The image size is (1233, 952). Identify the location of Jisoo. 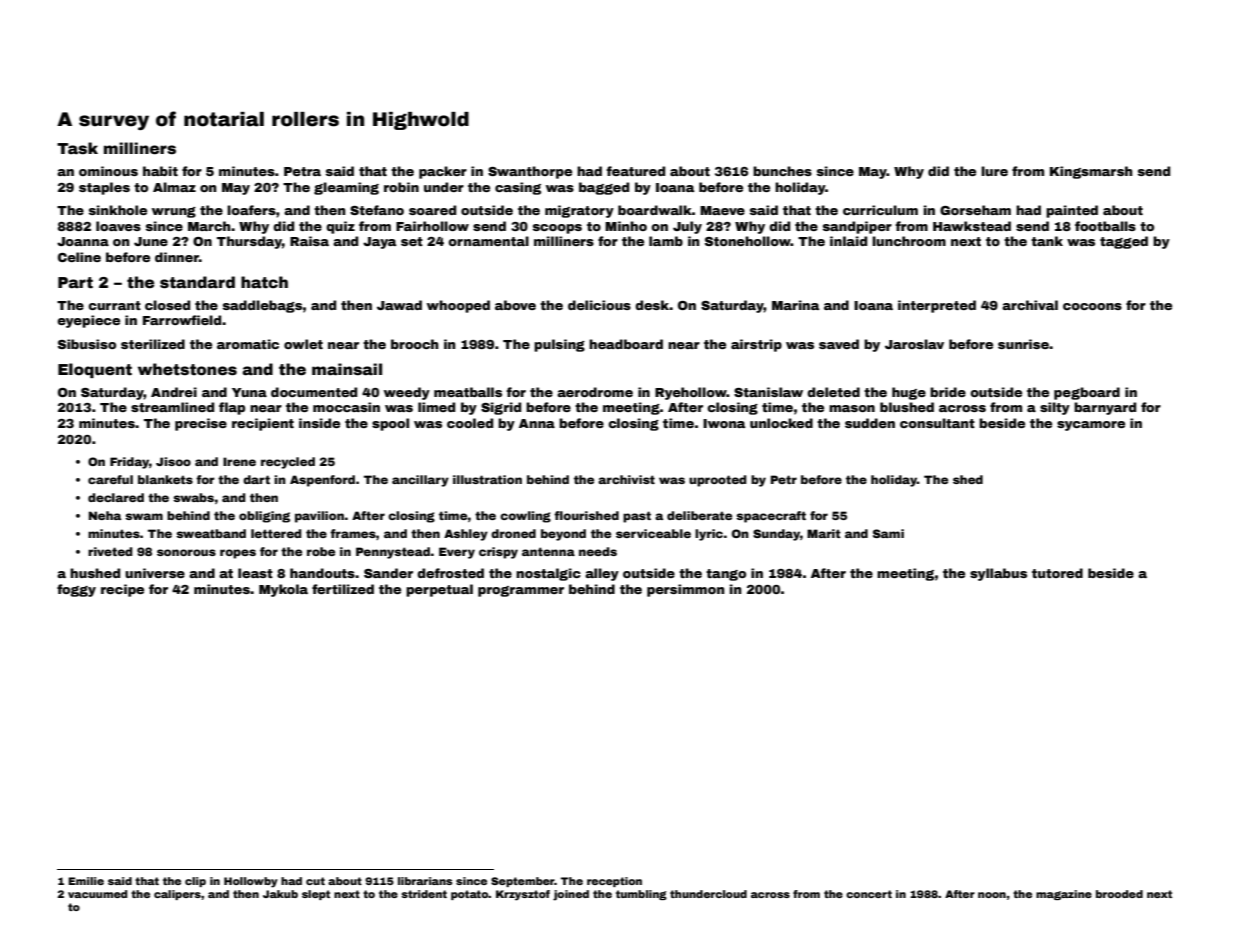
(173, 461).
